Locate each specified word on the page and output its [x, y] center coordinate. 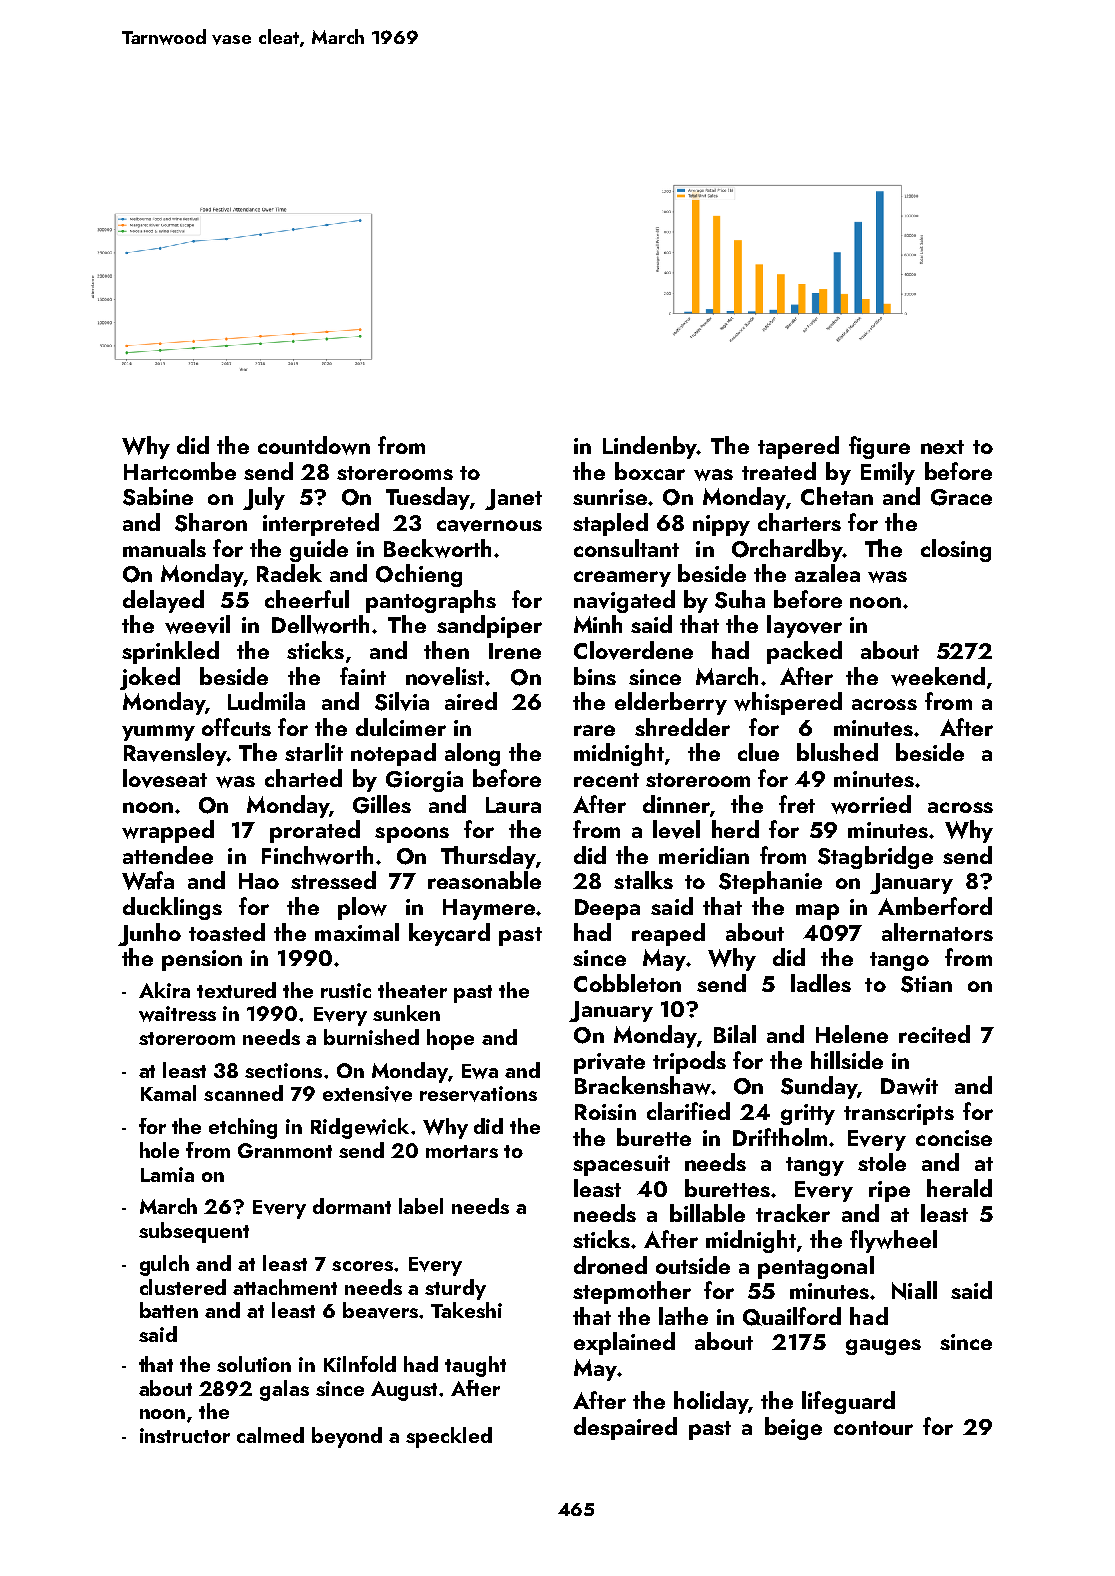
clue [758, 752]
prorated [315, 831]
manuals [164, 548]
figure [879, 447]
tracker [793, 1213]
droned [610, 1265]
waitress [177, 1014]
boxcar [650, 471]
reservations [478, 1094]
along [472, 754]
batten [169, 1310]
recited [934, 1034]
